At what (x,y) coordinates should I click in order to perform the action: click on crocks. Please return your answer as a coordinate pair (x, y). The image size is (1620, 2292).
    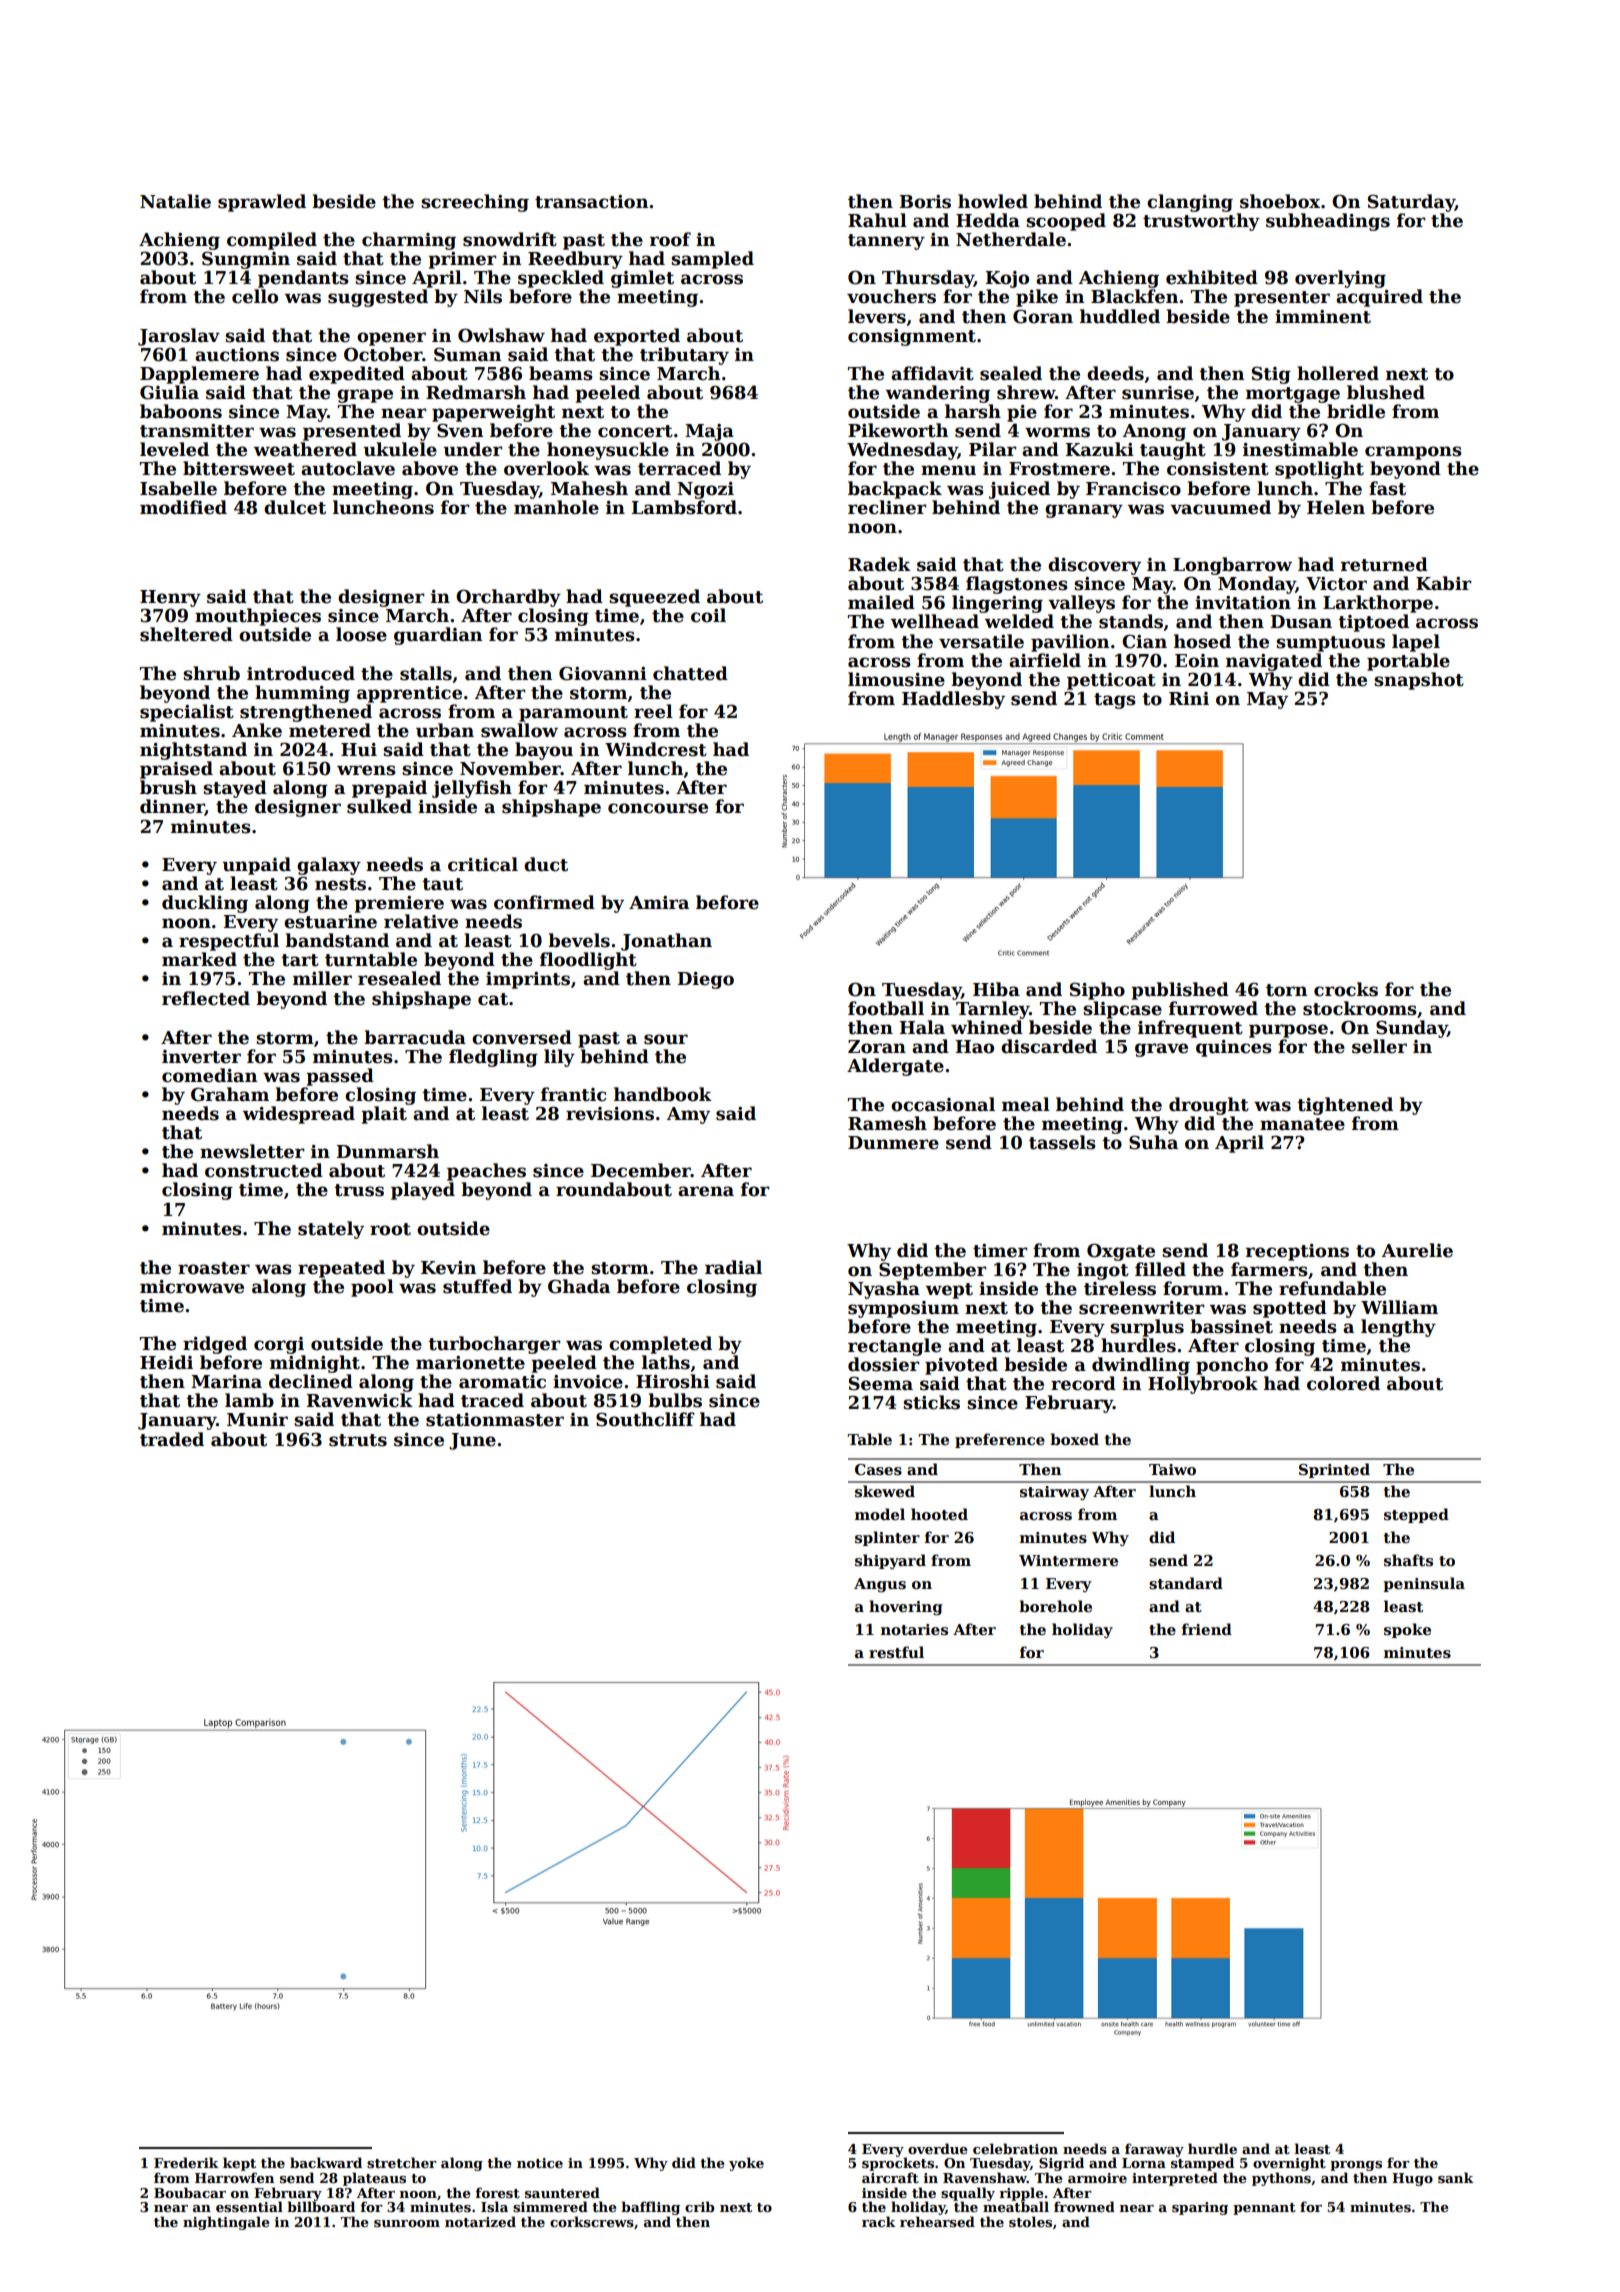
    Looking at the image, I should click on (1346, 989).
